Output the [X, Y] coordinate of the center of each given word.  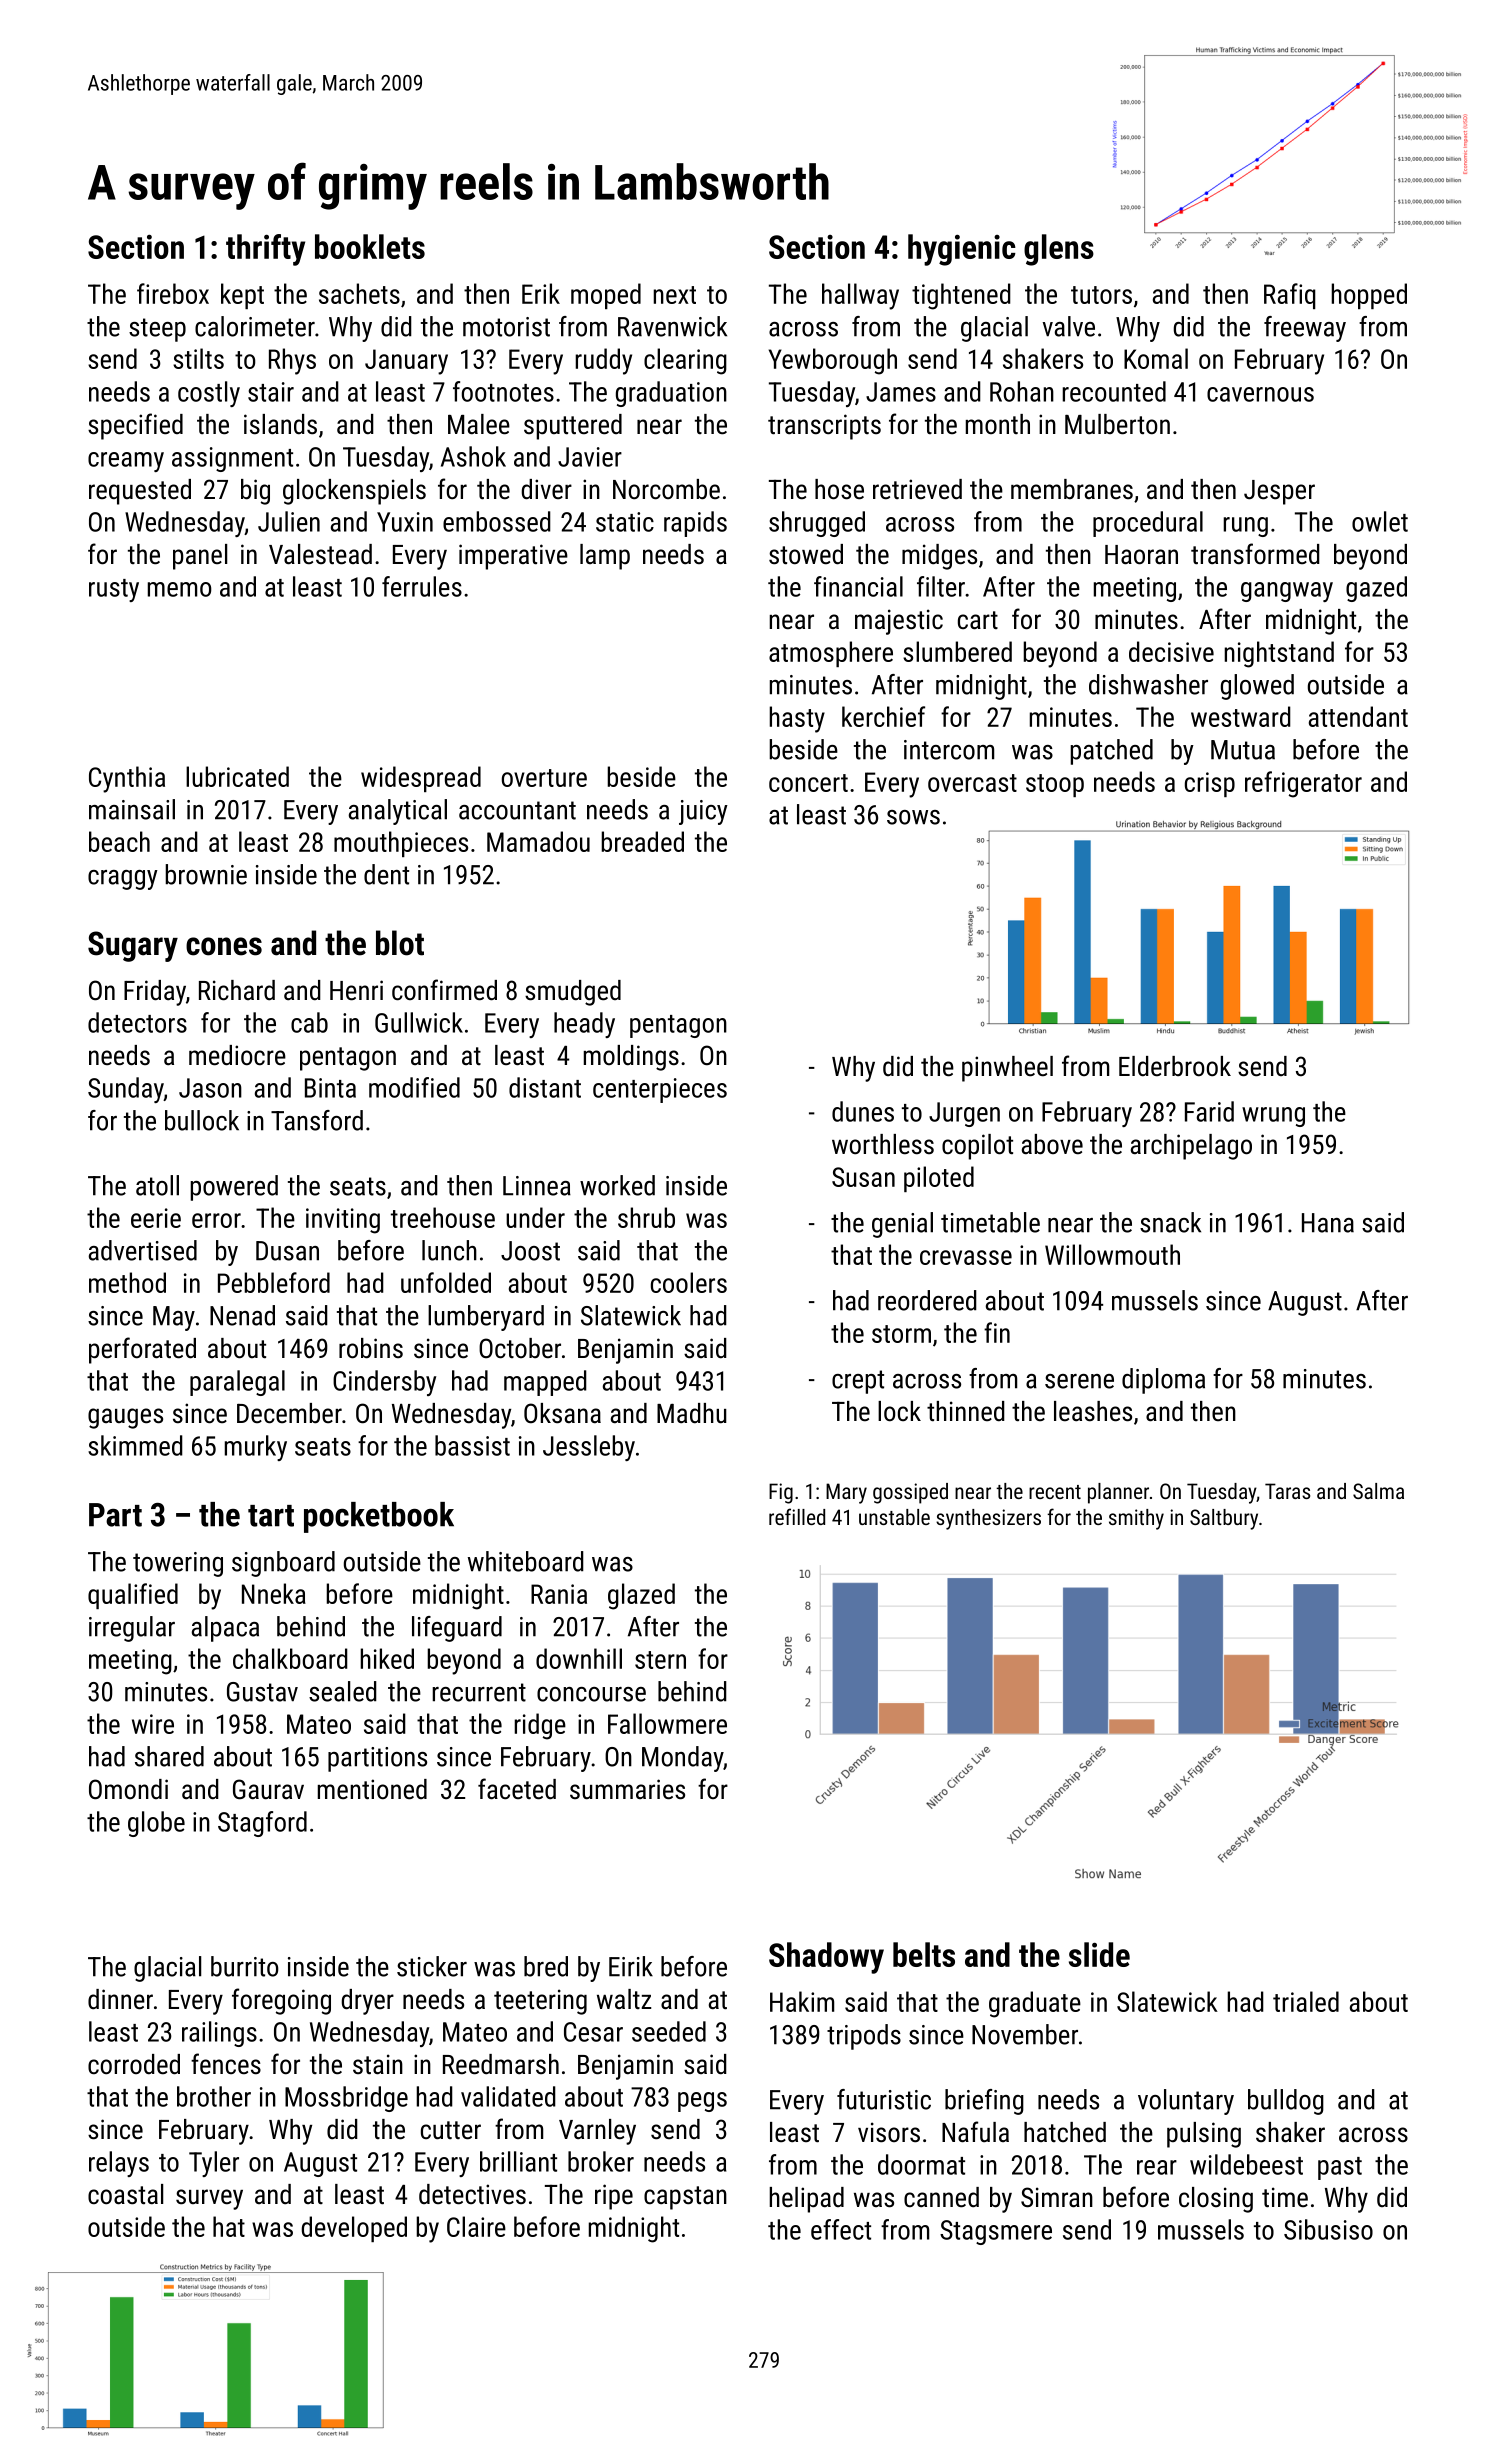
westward [1241, 716]
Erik [541, 293]
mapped [545, 1383]
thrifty [265, 250]
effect [841, 2229]
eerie [156, 1218]
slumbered [957, 651]
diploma [1163, 1381]
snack [1170, 1222]
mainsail [132, 809]
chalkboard [290, 1658]
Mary [846, 1493]
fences [226, 2064]
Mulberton [1117, 424]
